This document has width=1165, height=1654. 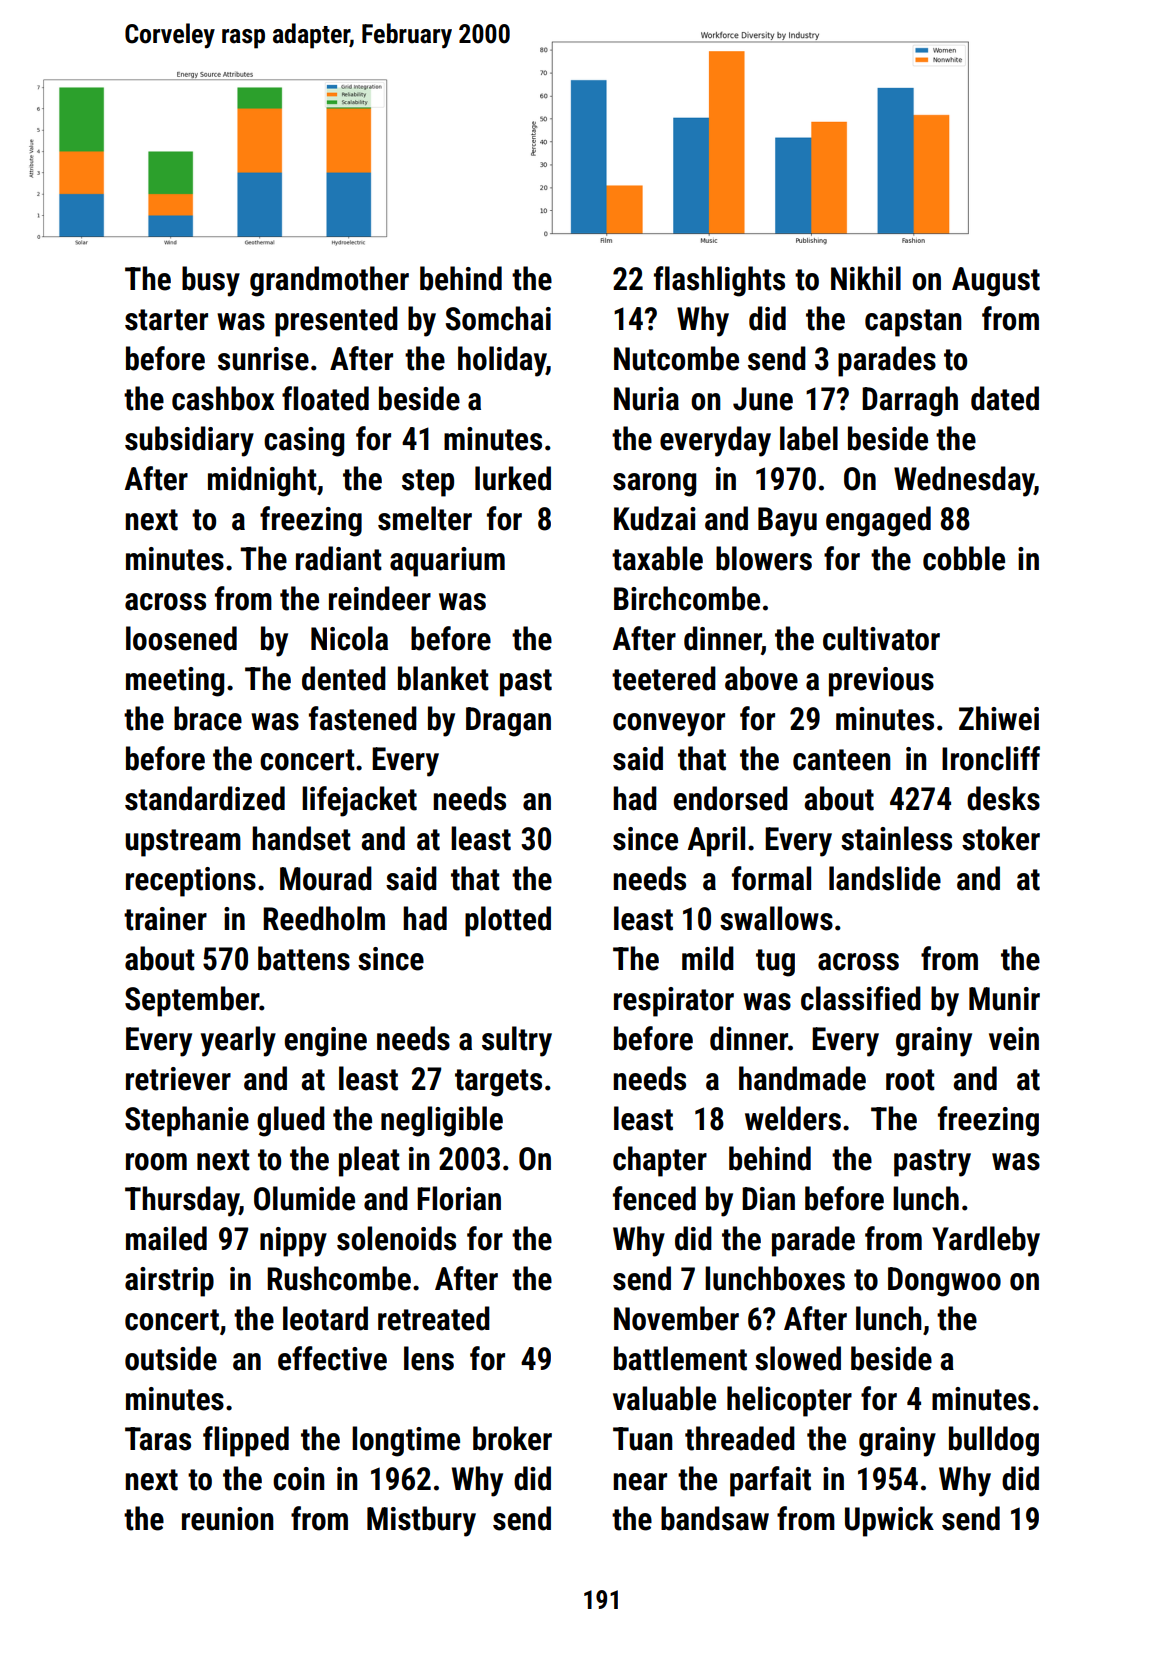 I want to click on Munir, so click(x=1004, y=999).
